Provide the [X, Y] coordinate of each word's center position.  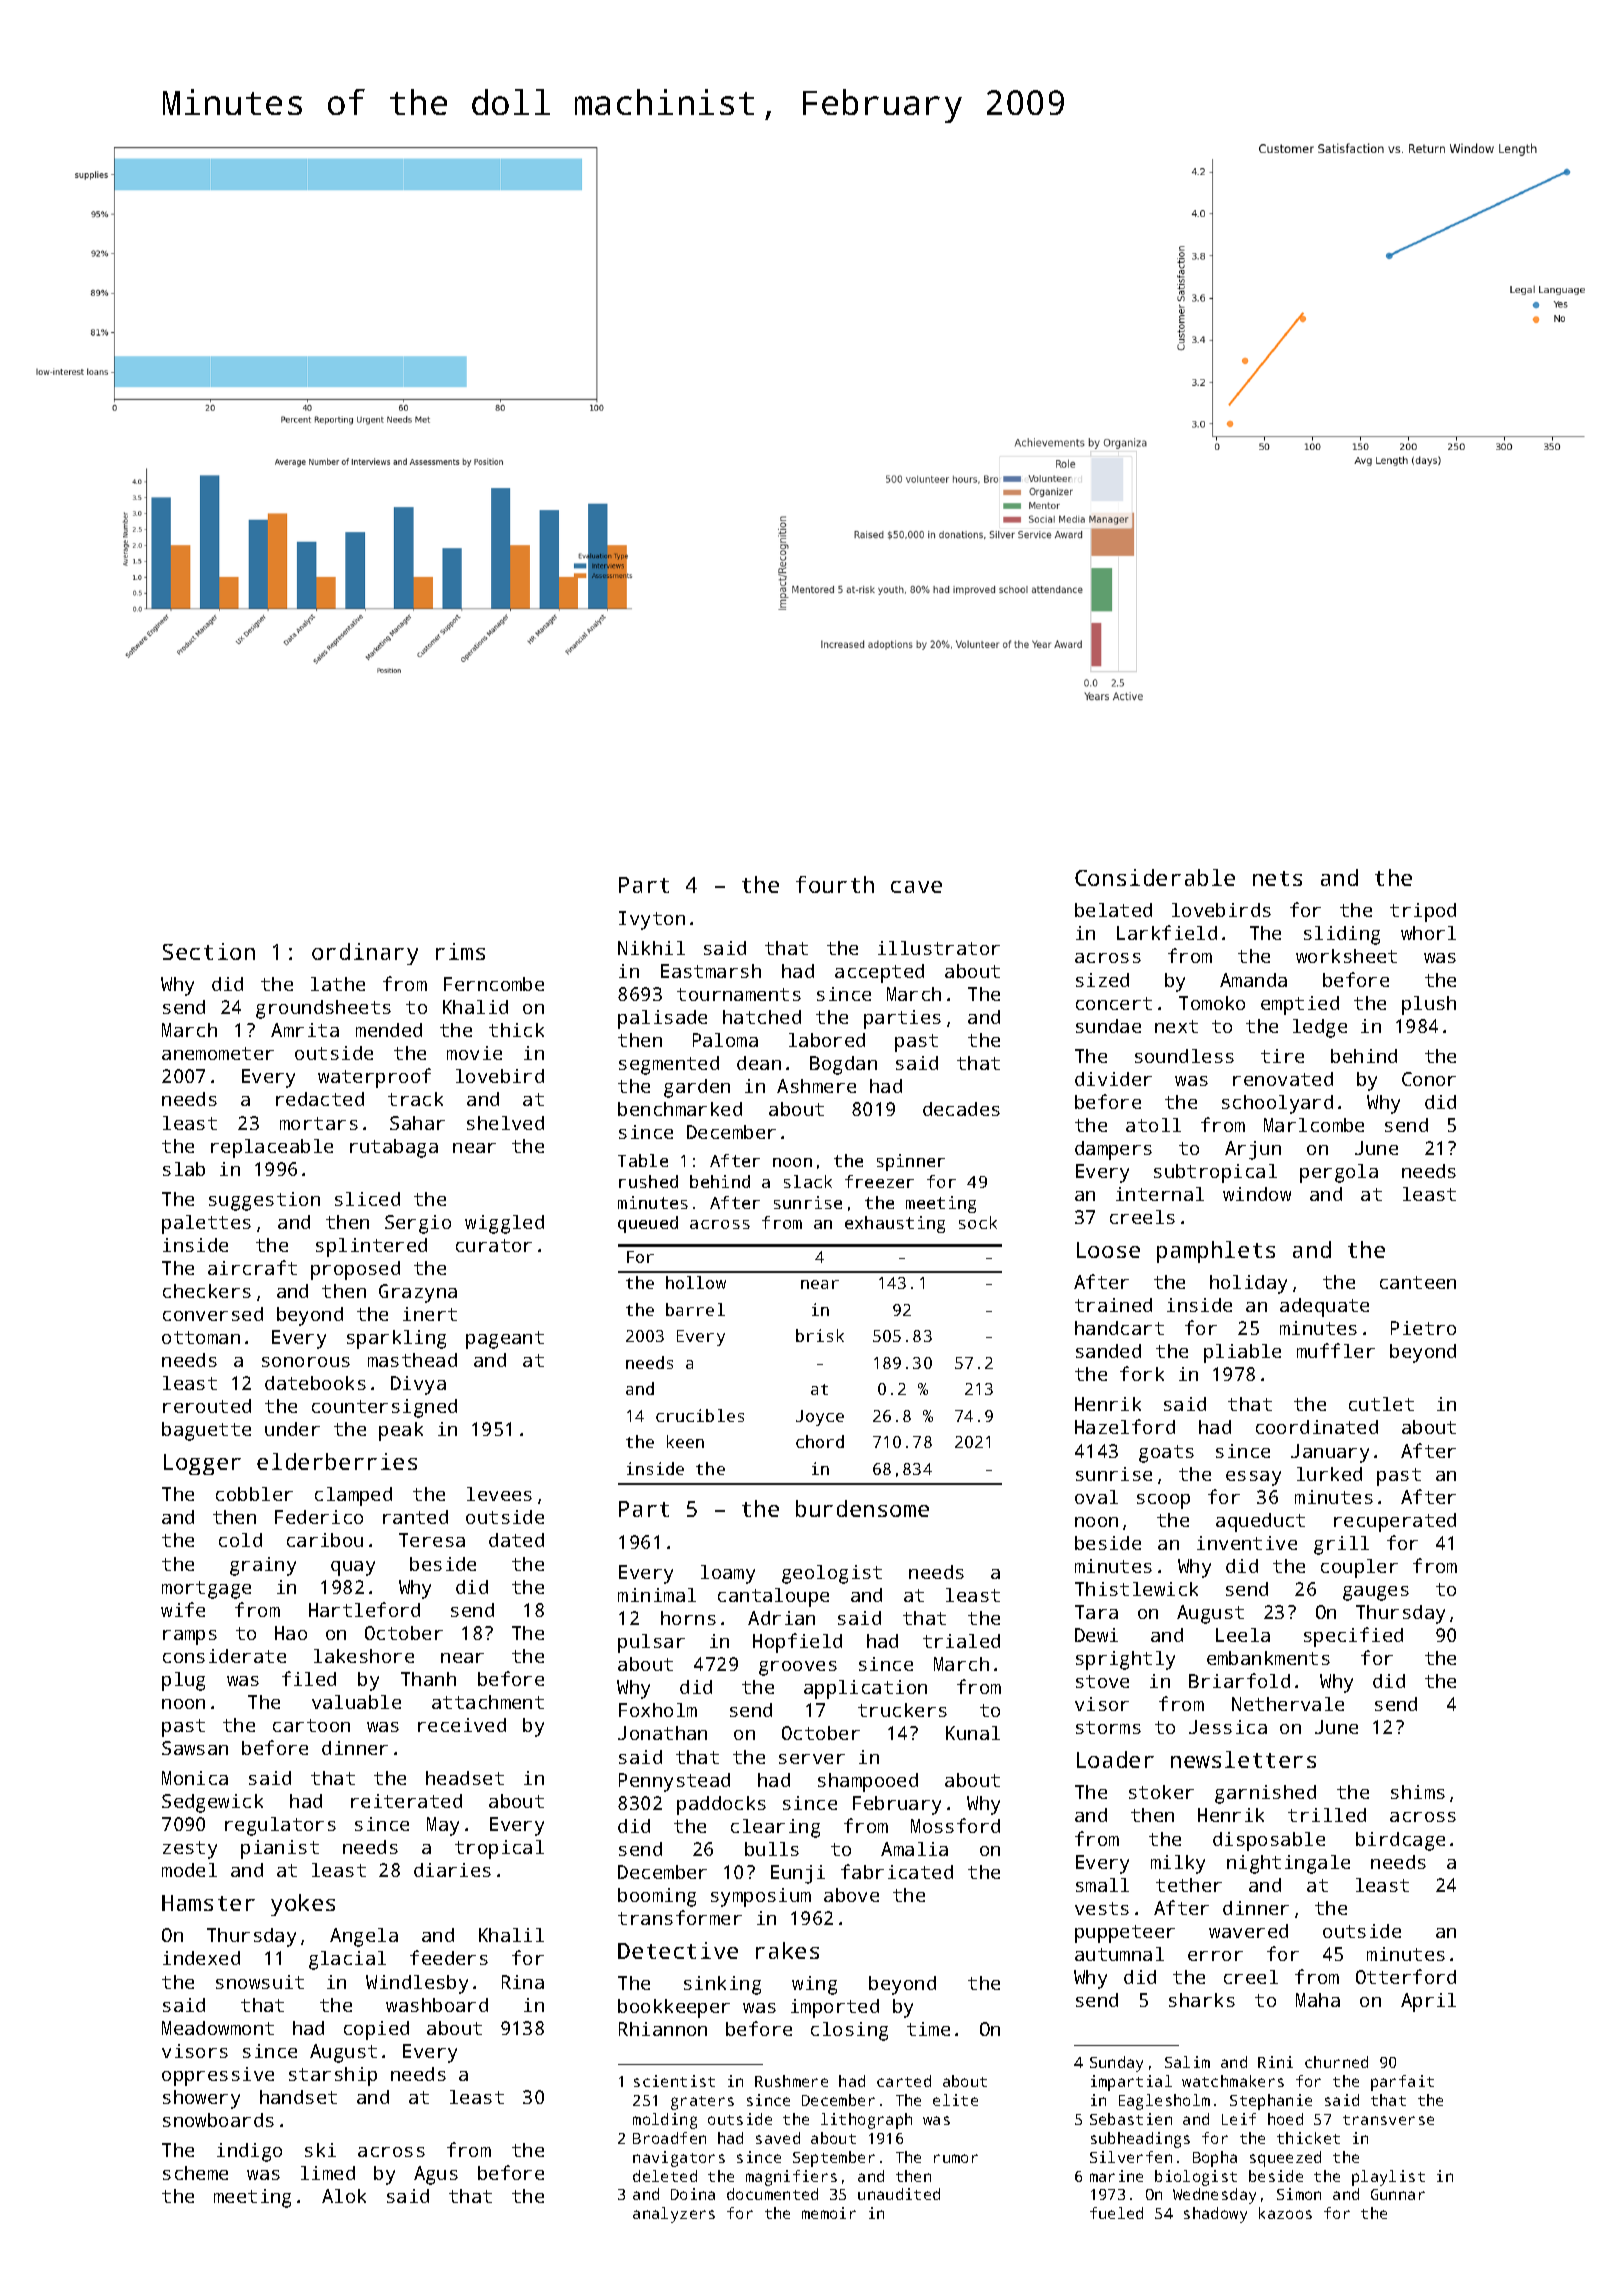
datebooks [315, 1383]
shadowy [1215, 2215]
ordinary [365, 954]
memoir [829, 2213]
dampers [1113, 1150]
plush [1429, 1005]
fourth [835, 884]
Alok [344, 2196]
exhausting [895, 1224]
